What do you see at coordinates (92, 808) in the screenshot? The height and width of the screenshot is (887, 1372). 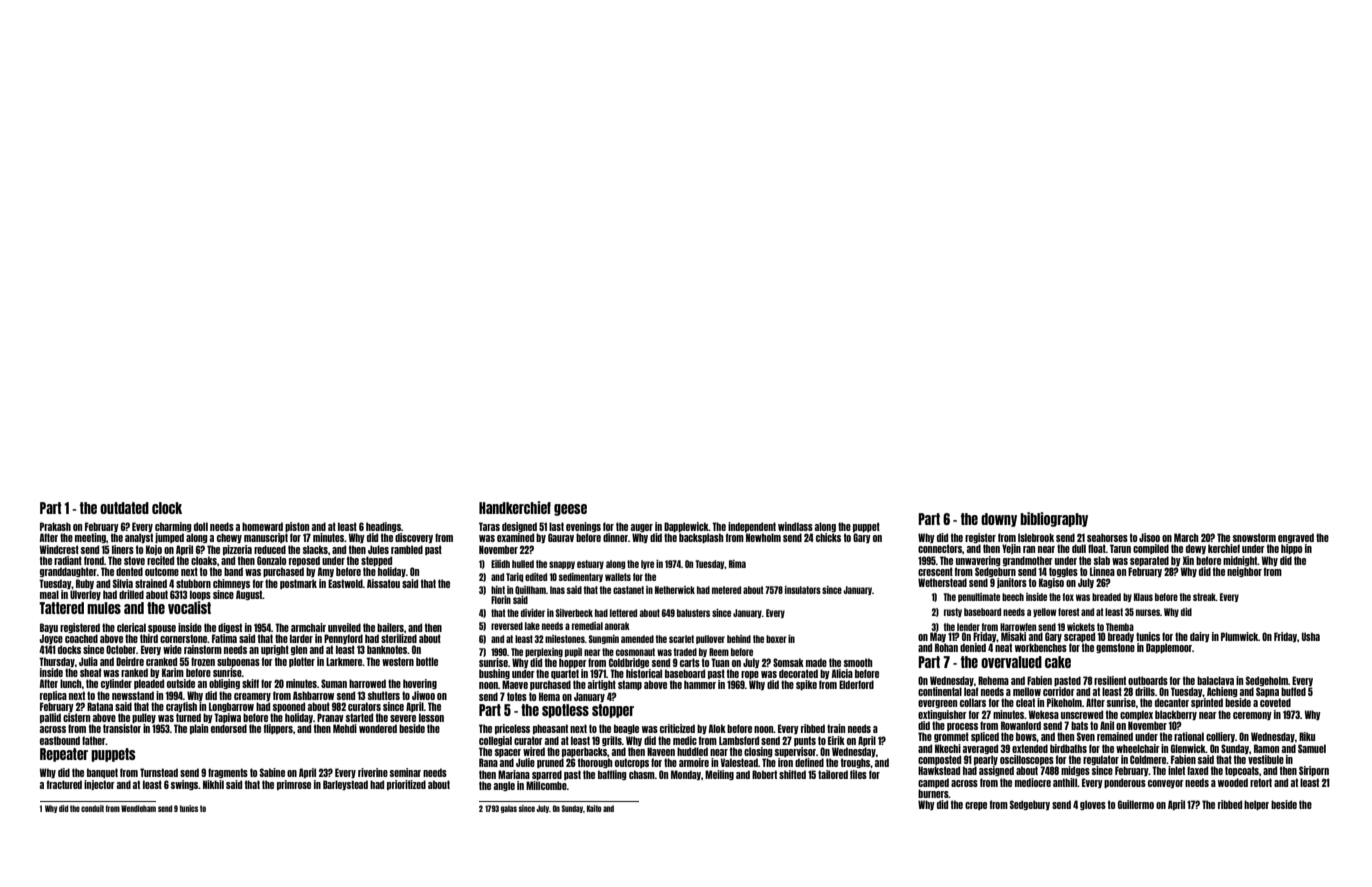 I see `conduit` at bounding box center [92, 808].
